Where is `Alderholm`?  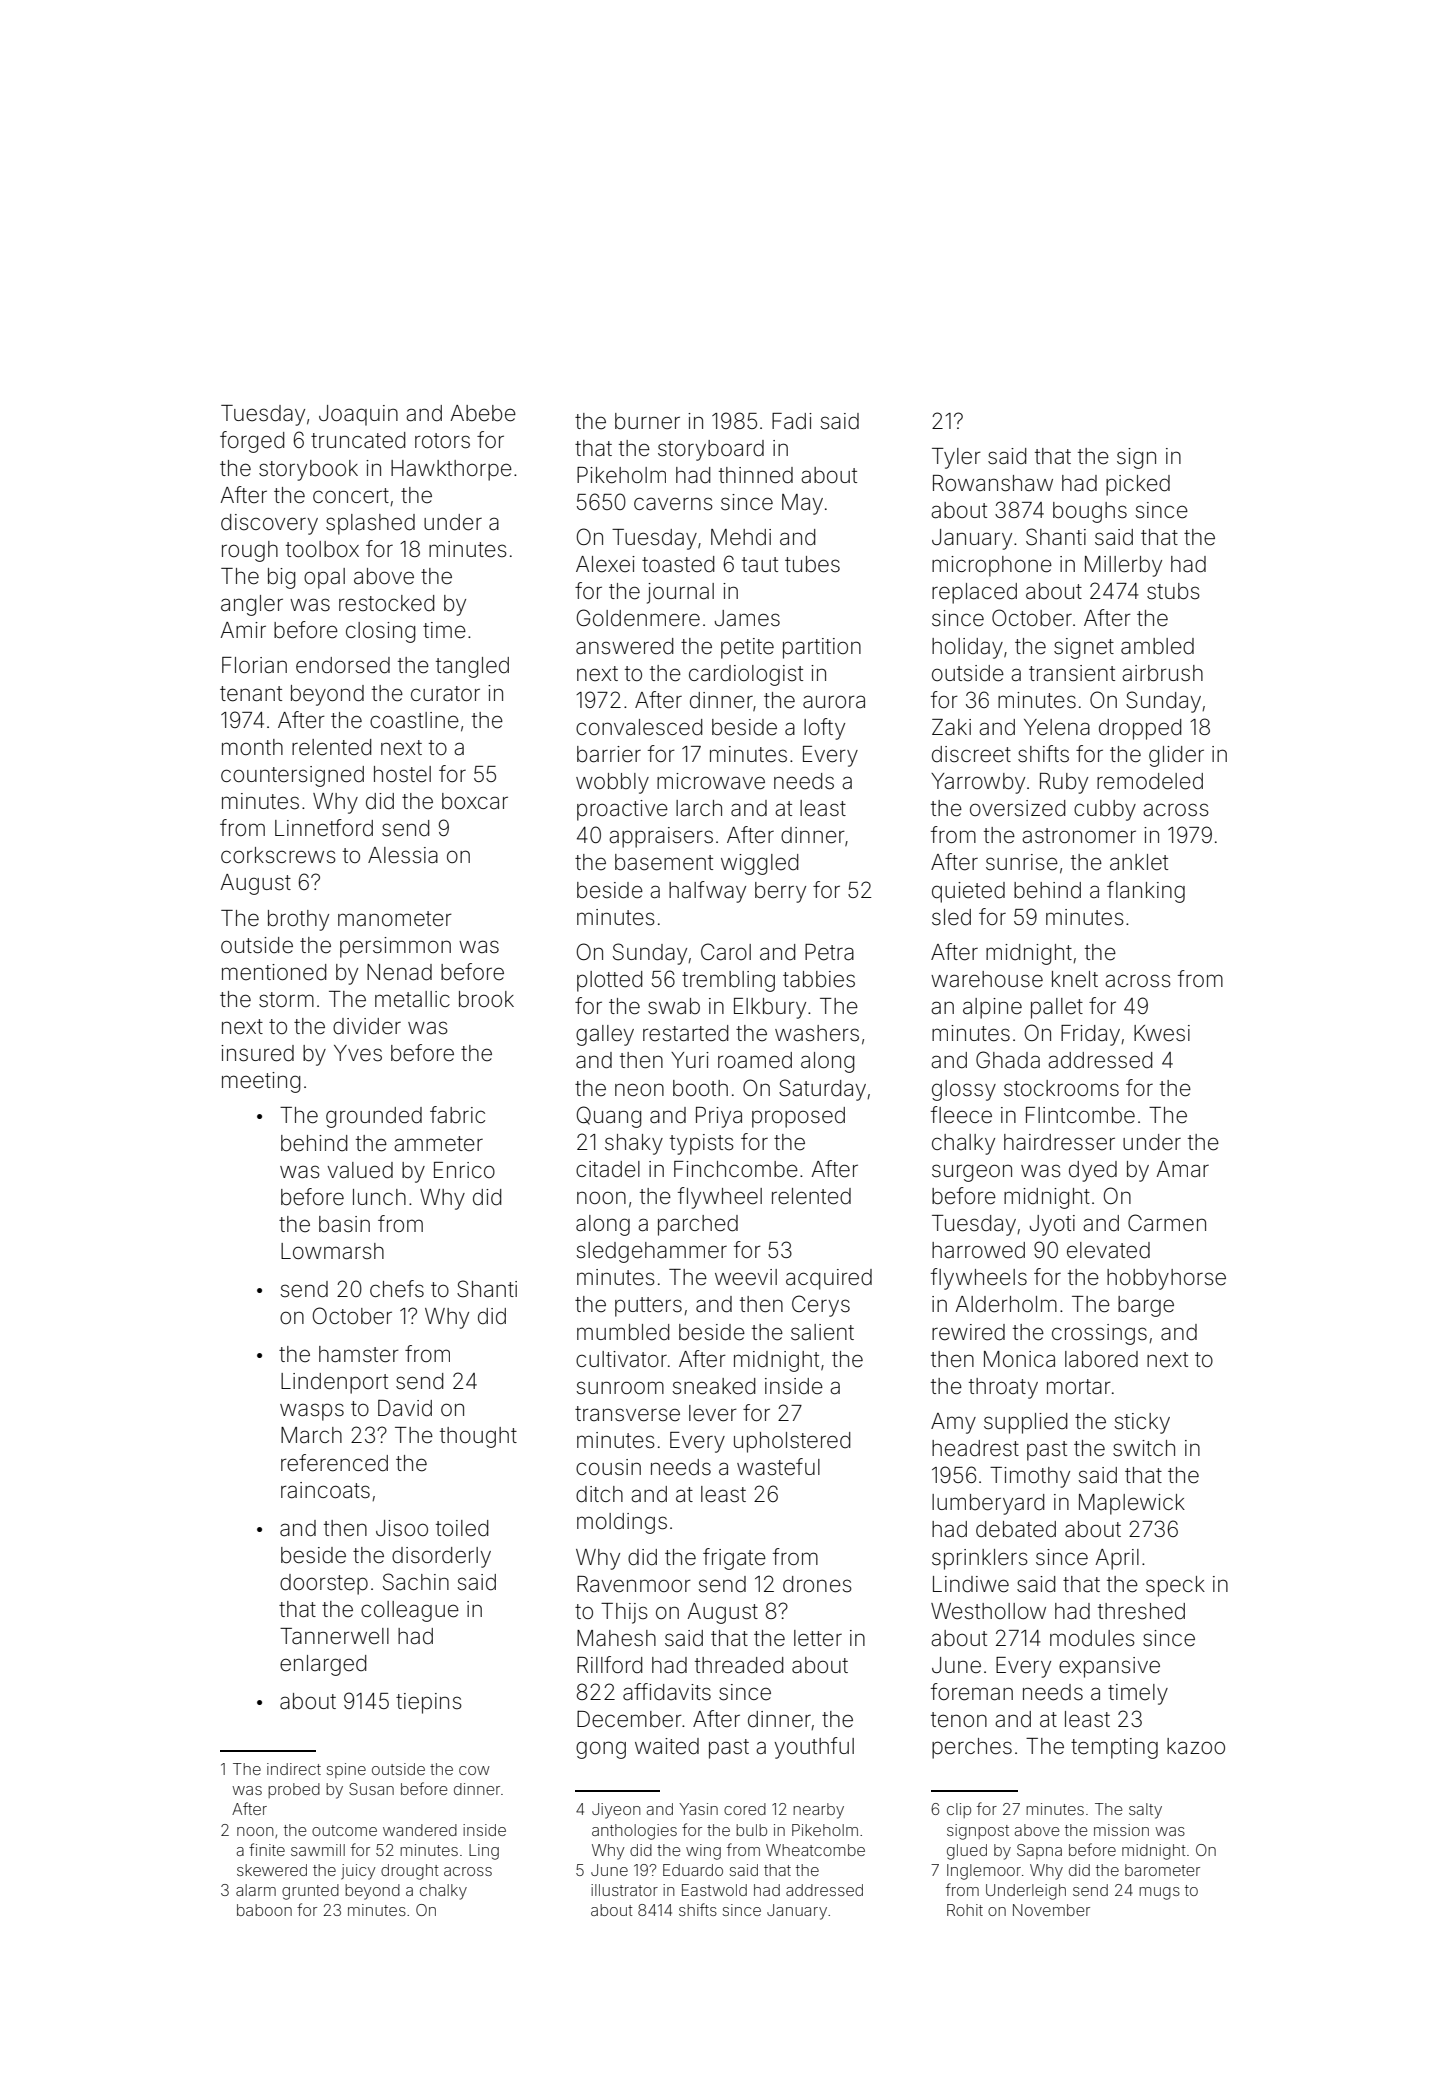
Alderholm is located at coordinates (1006, 1304).
